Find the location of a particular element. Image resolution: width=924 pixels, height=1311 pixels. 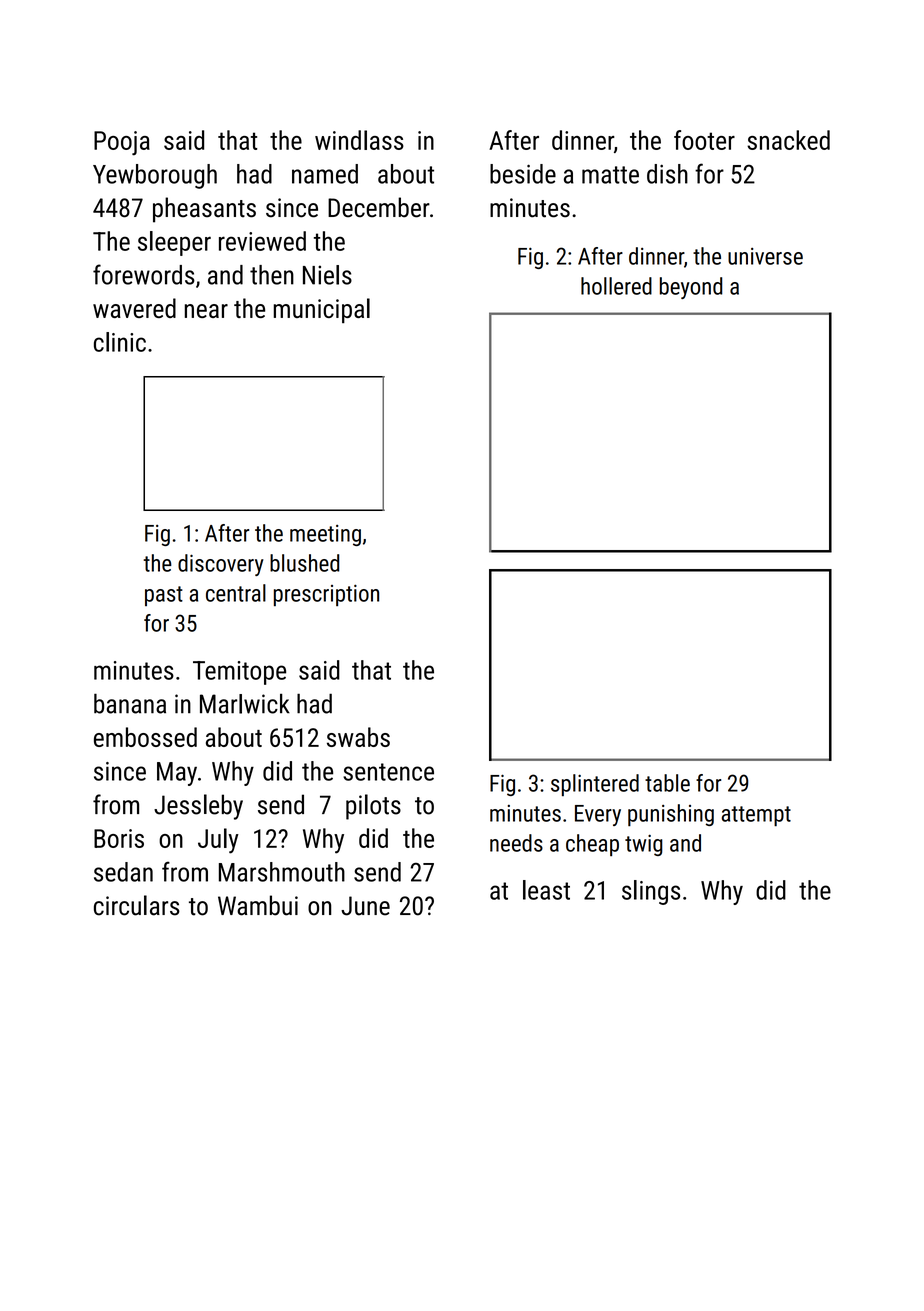

circulars is located at coordinates (137, 905).
